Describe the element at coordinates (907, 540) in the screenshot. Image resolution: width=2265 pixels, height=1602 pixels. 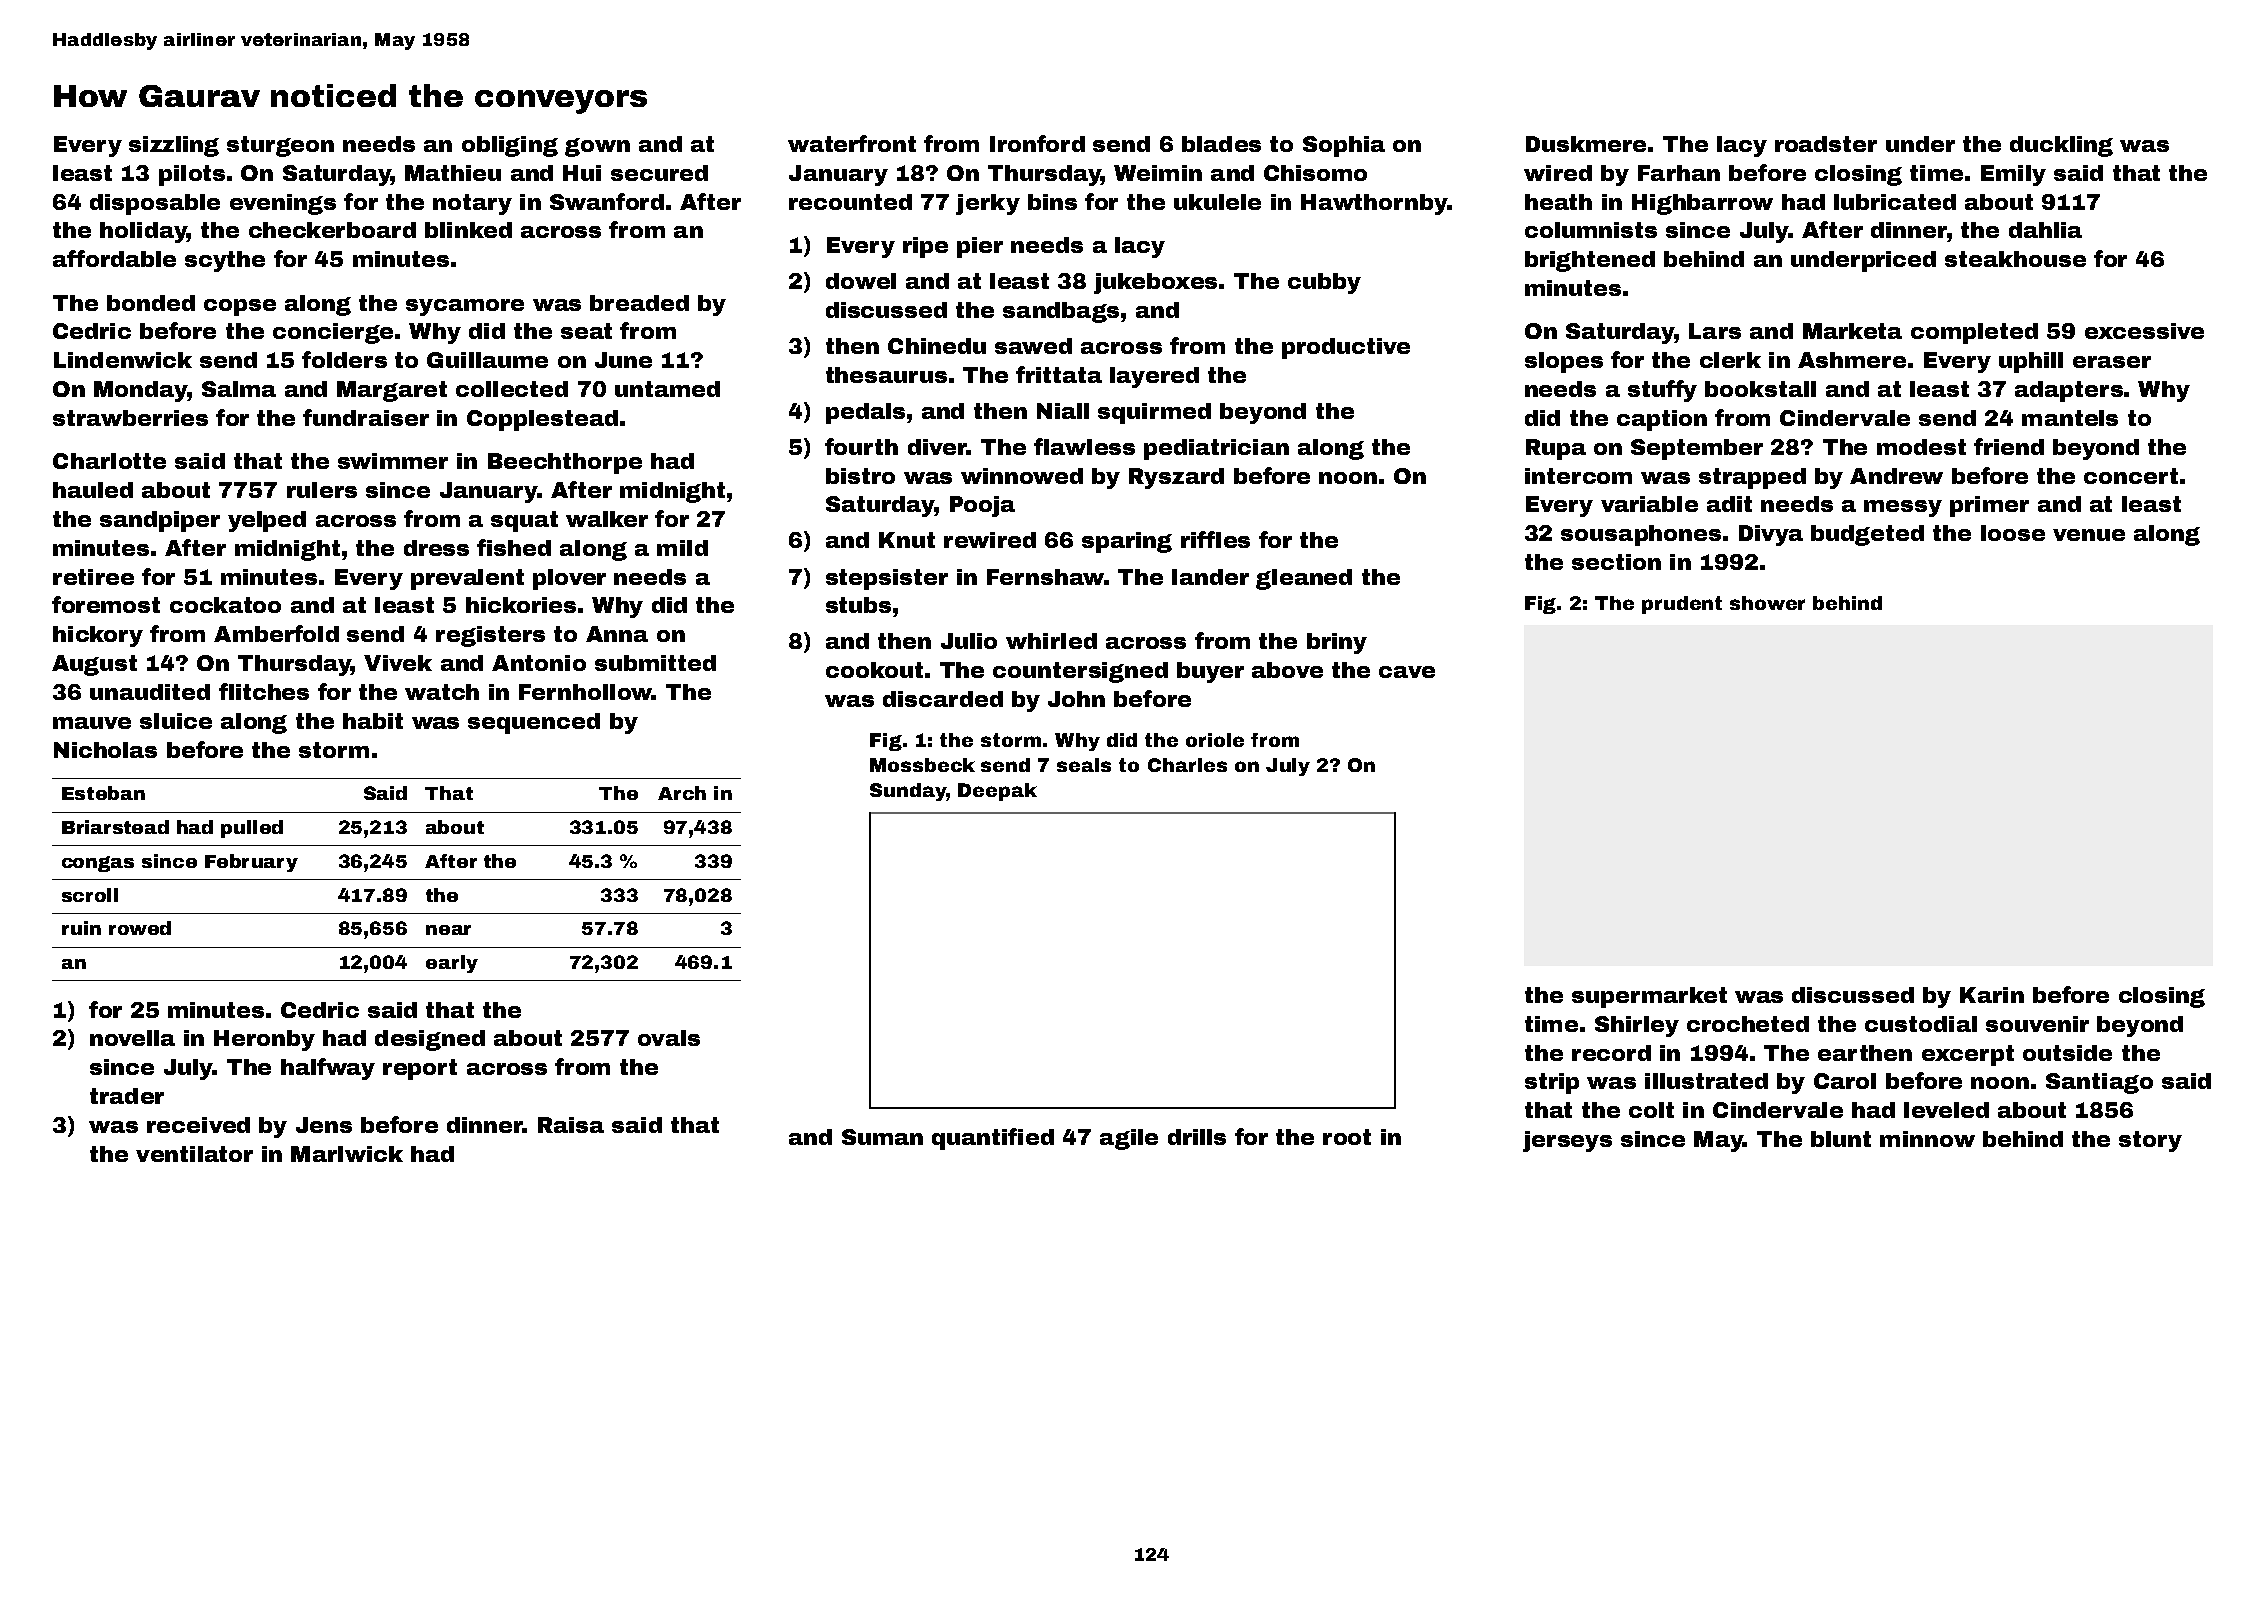
I see `Knut` at that location.
